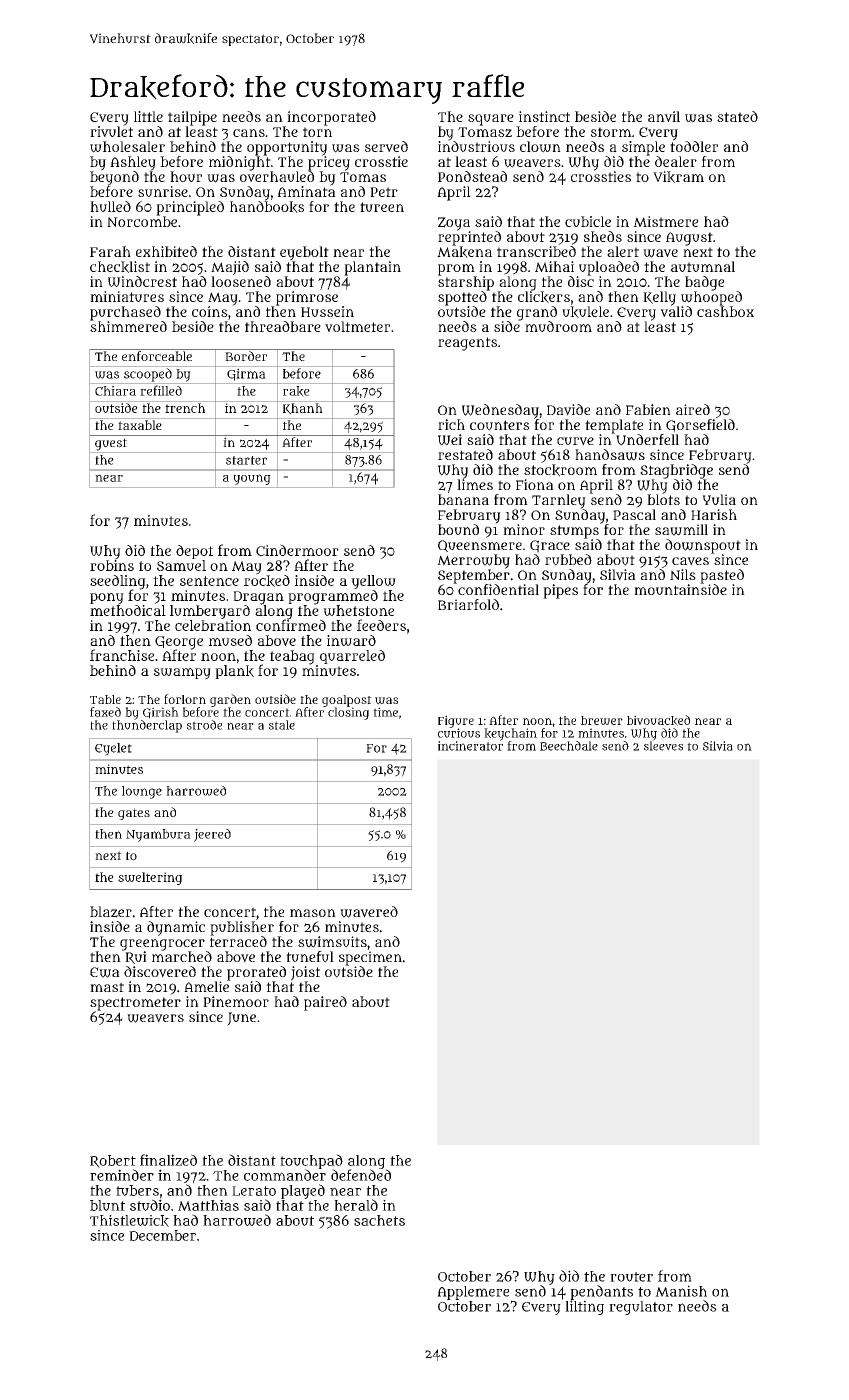 Image resolution: width=849 pixels, height=1400 pixels. I want to click on specimen, so click(370, 958).
